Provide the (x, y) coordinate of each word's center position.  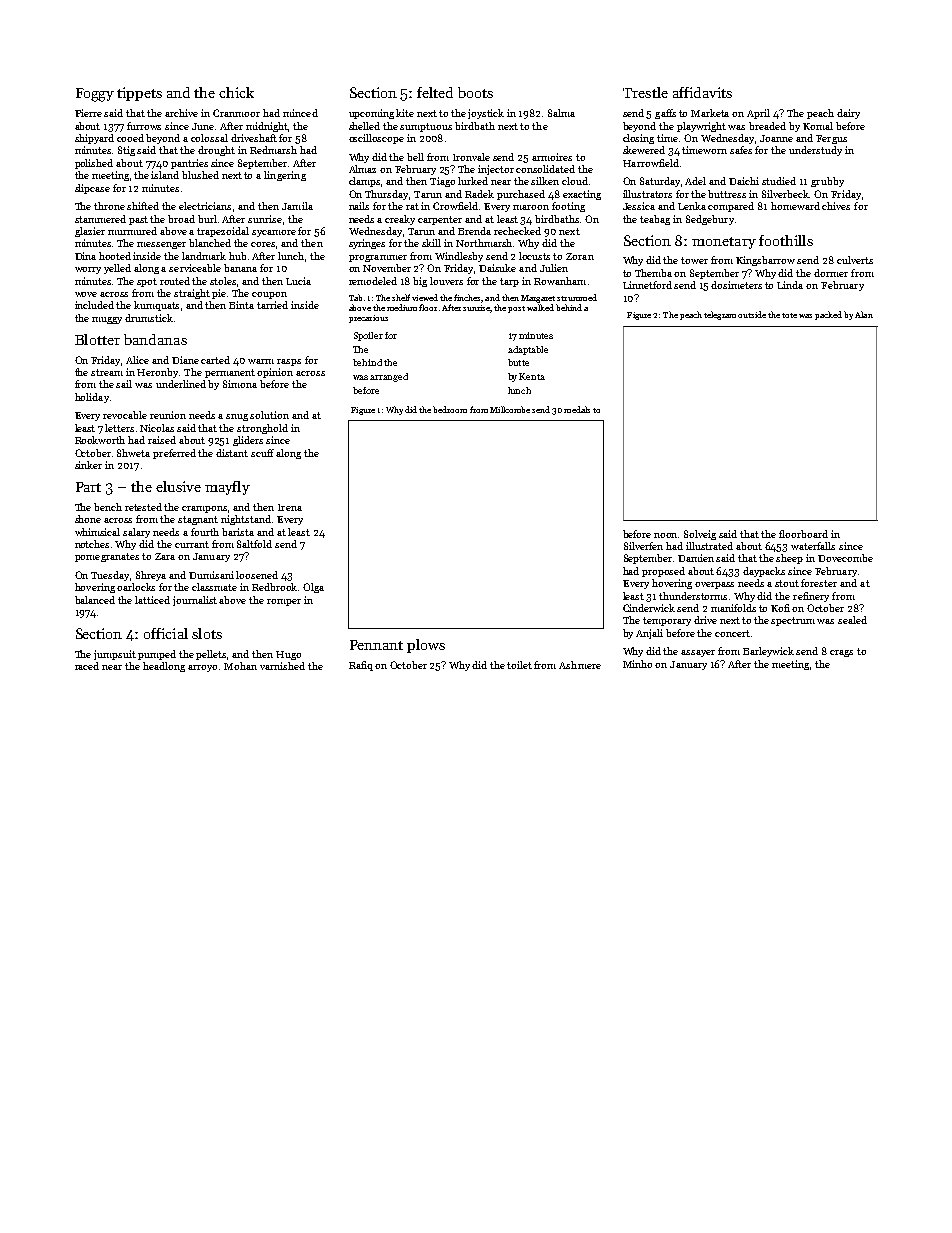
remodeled (373, 281)
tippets (139, 94)
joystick (486, 114)
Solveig (700, 535)
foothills (786, 240)
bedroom (450, 409)
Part (88, 487)
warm (261, 361)
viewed (425, 297)
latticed (152, 600)
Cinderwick (649, 608)
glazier (90, 232)
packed (828, 315)
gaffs (665, 114)
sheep (789, 559)
